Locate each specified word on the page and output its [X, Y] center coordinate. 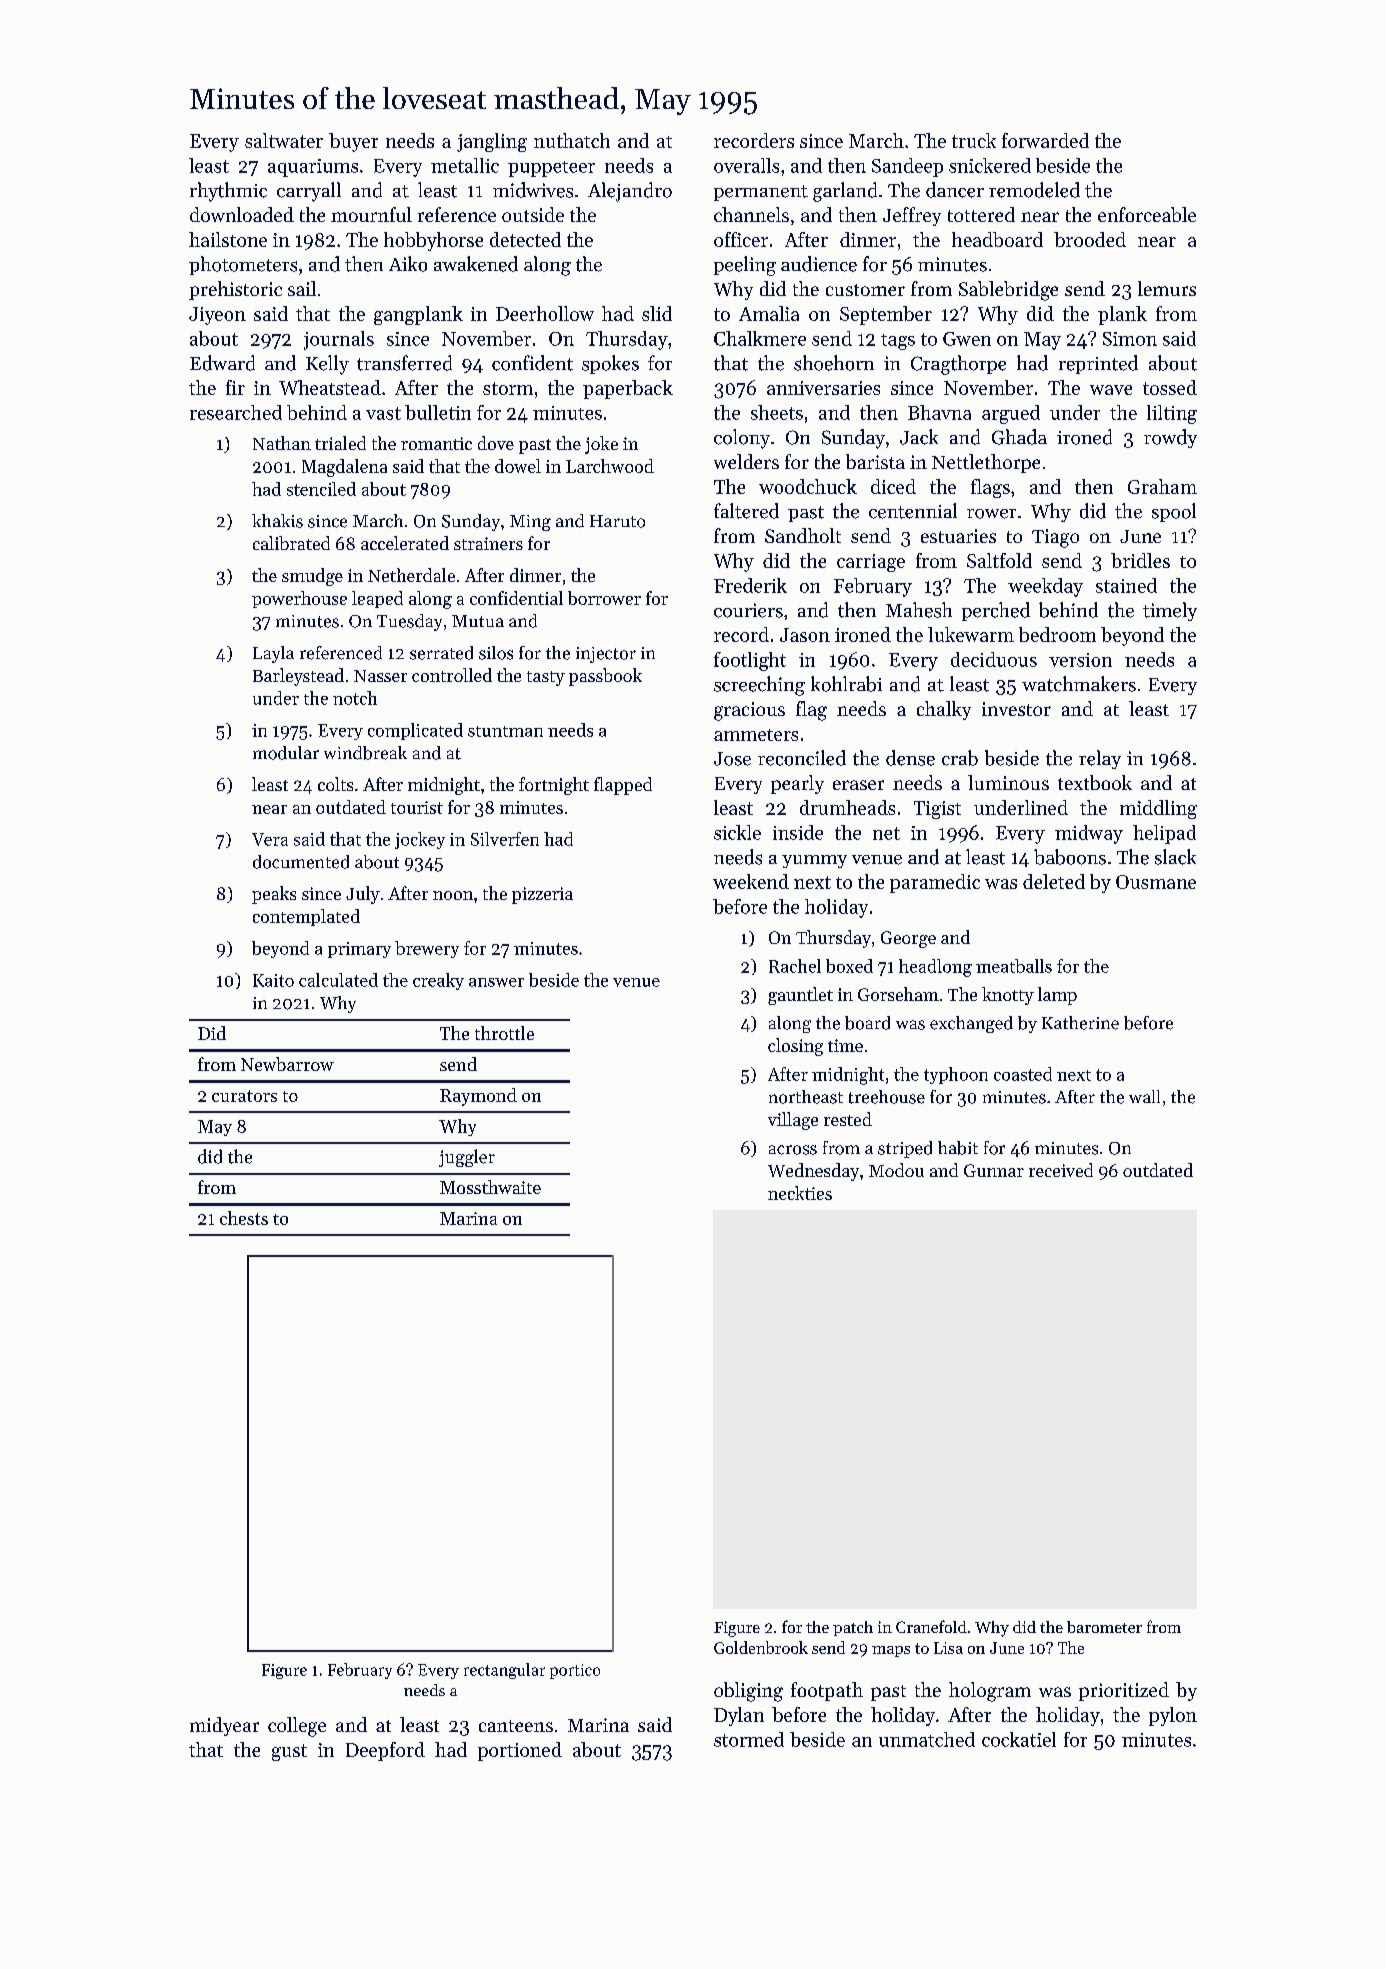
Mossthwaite [490, 1187]
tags [898, 342]
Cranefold [931, 1626]
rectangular [504, 1671]
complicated [415, 731]
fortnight [554, 786]
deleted [1054, 881]
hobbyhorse [433, 241]
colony [742, 439]
